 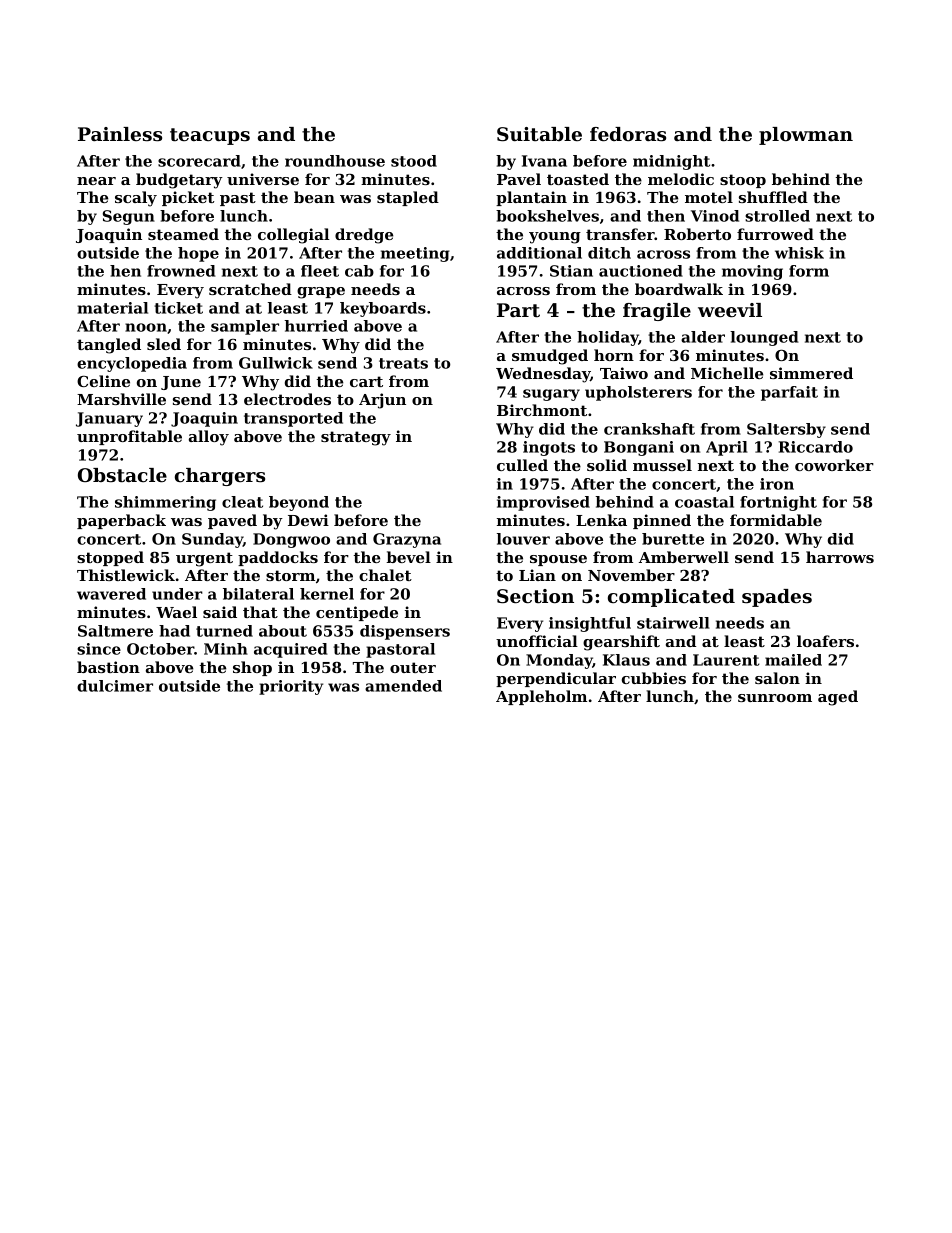 What do you see at coordinates (308, 520) in the screenshot?
I see `Dewi` at bounding box center [308, 520].
